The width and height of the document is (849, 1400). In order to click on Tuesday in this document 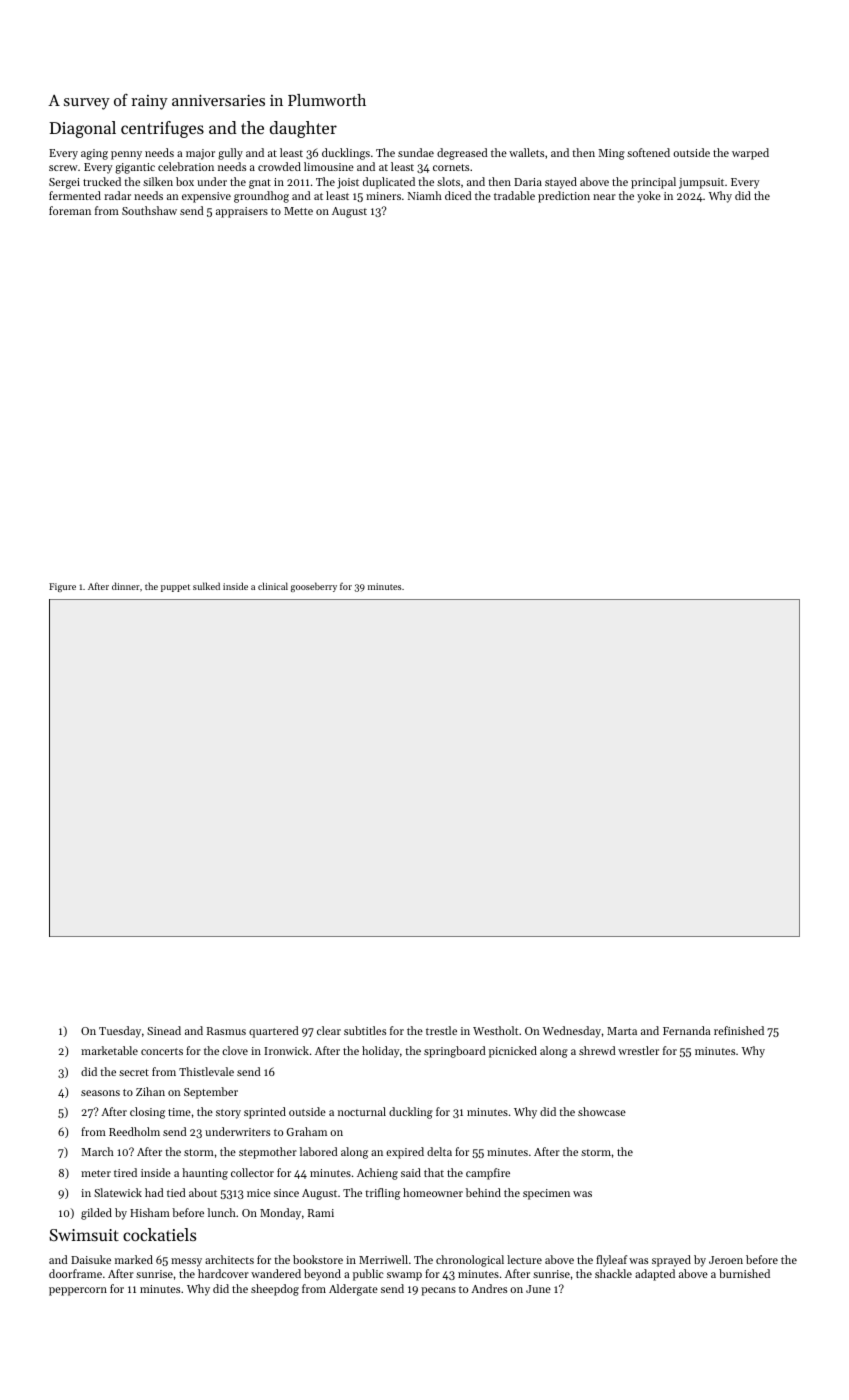, I will do `click(120, 1032)`.
